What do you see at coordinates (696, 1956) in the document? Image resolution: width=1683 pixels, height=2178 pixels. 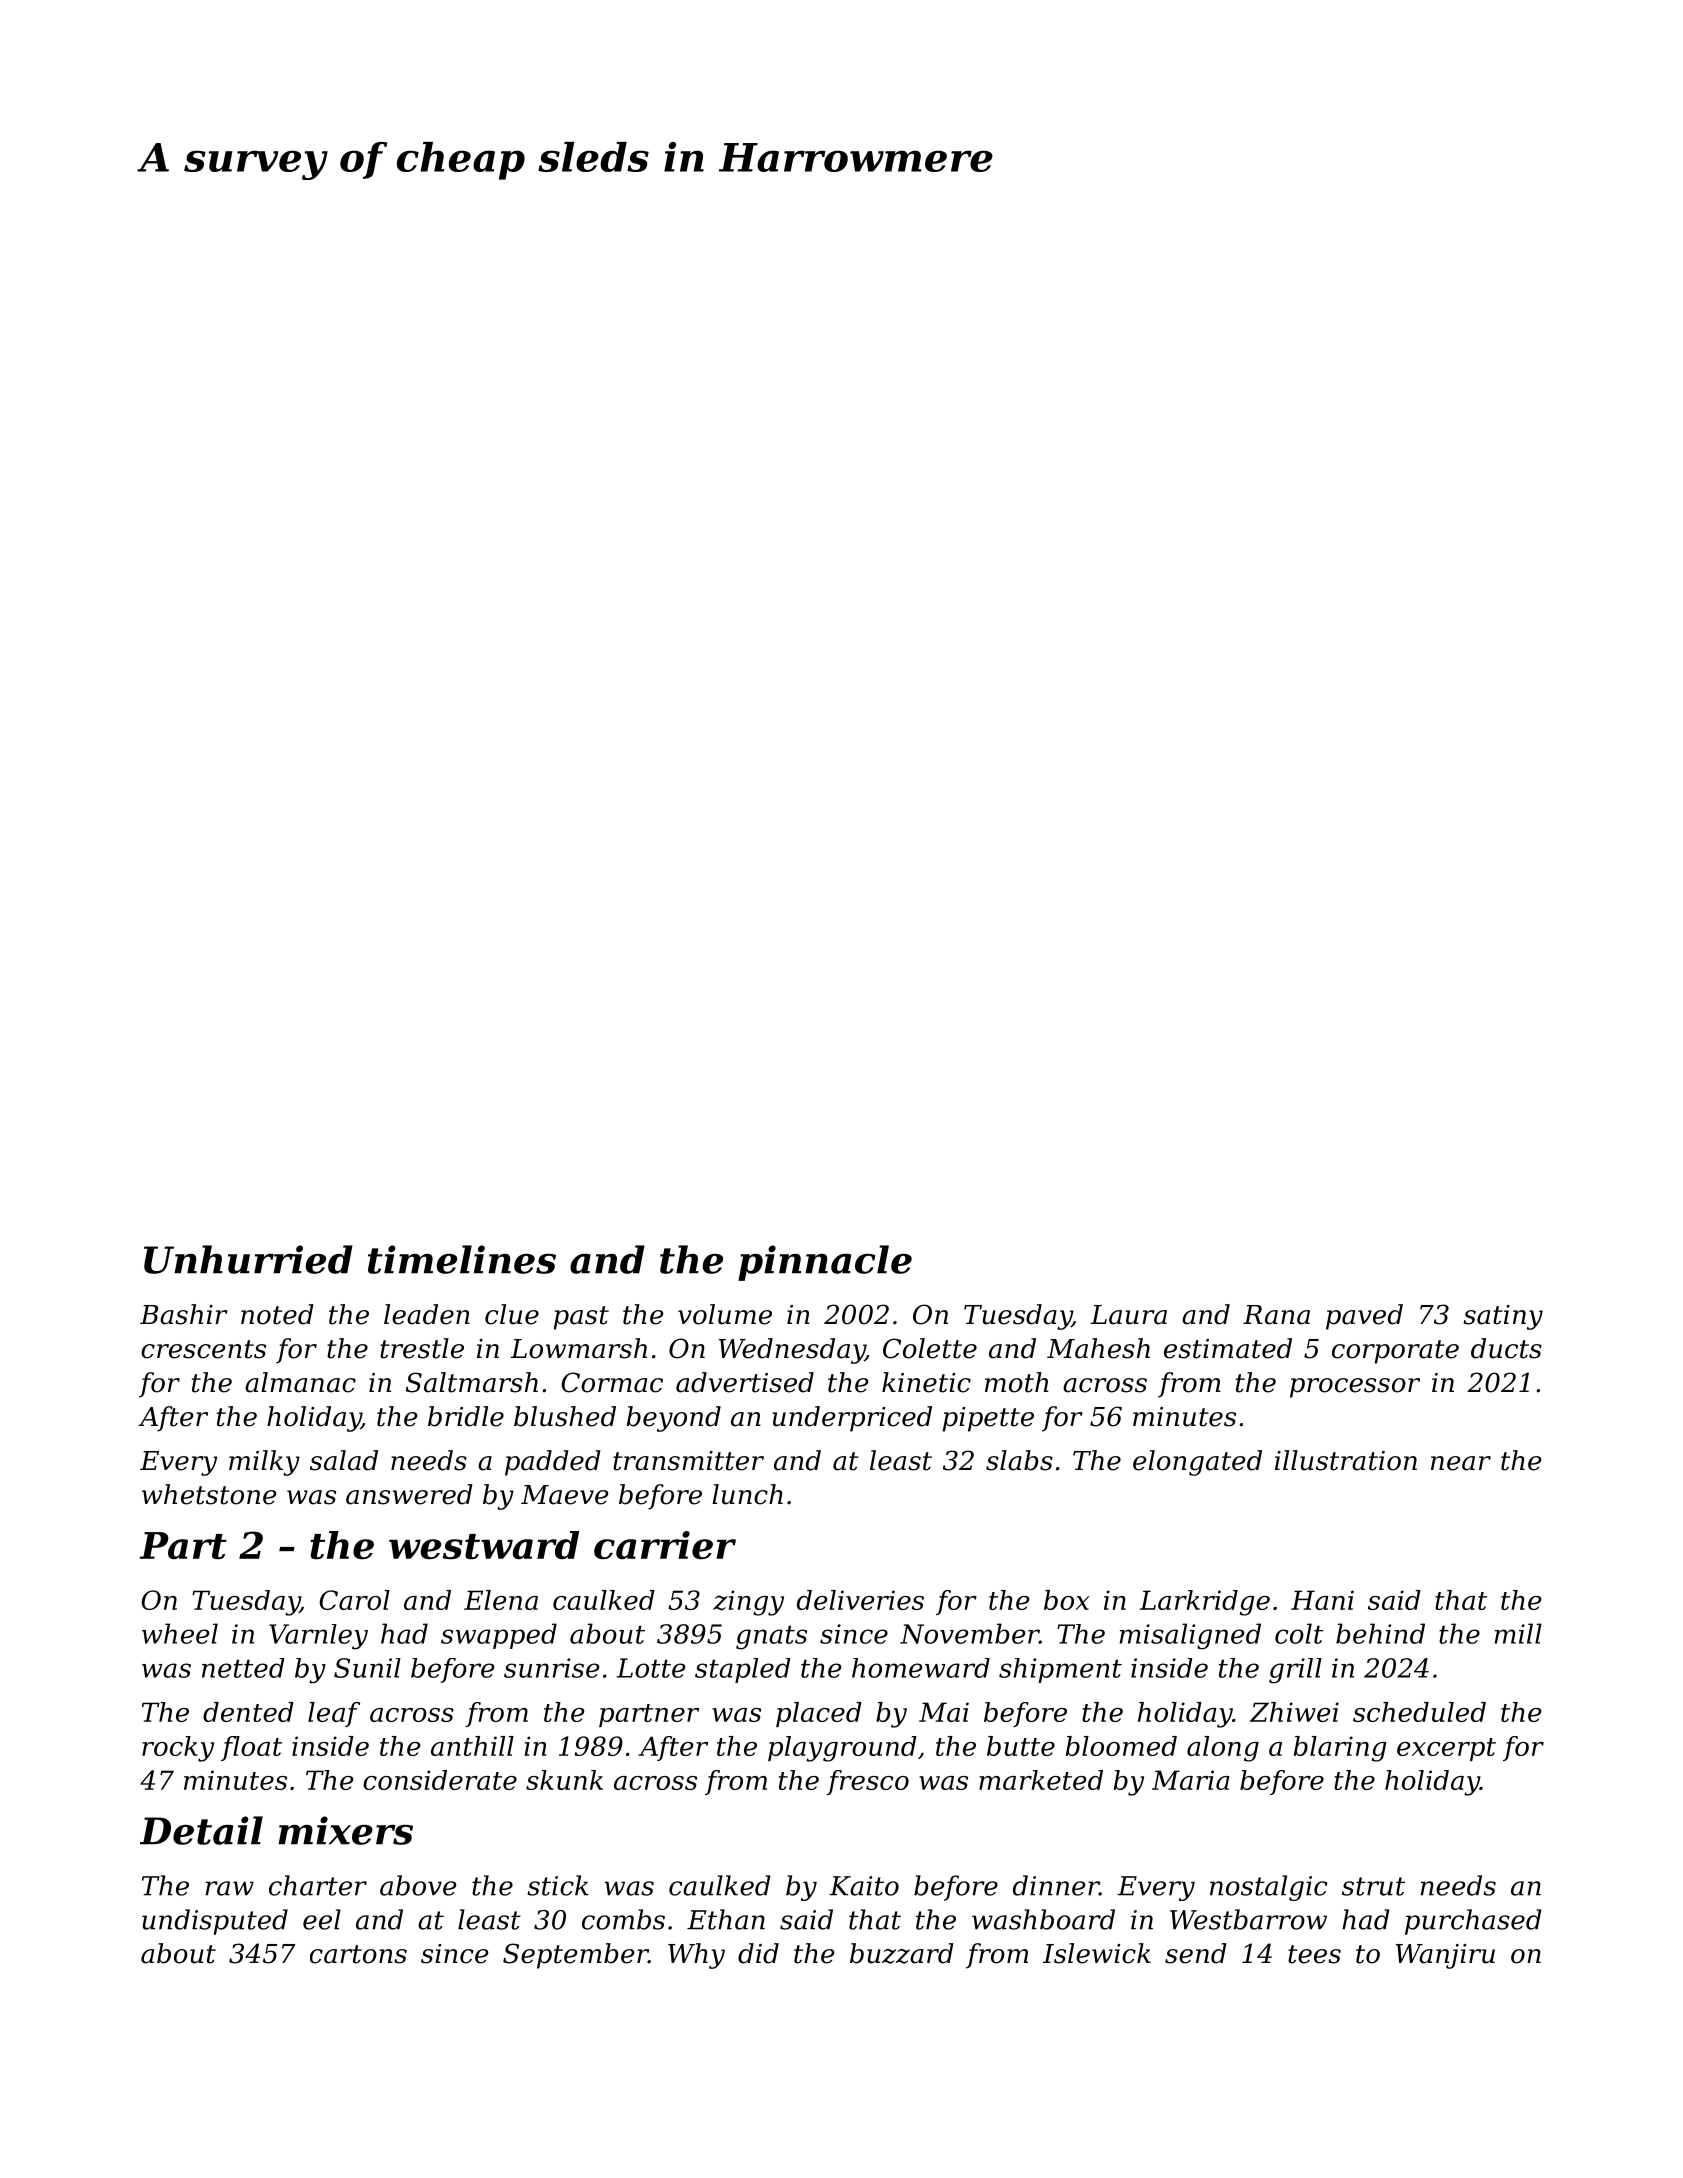 I see `Why` at bounding box center [696, 1956].
